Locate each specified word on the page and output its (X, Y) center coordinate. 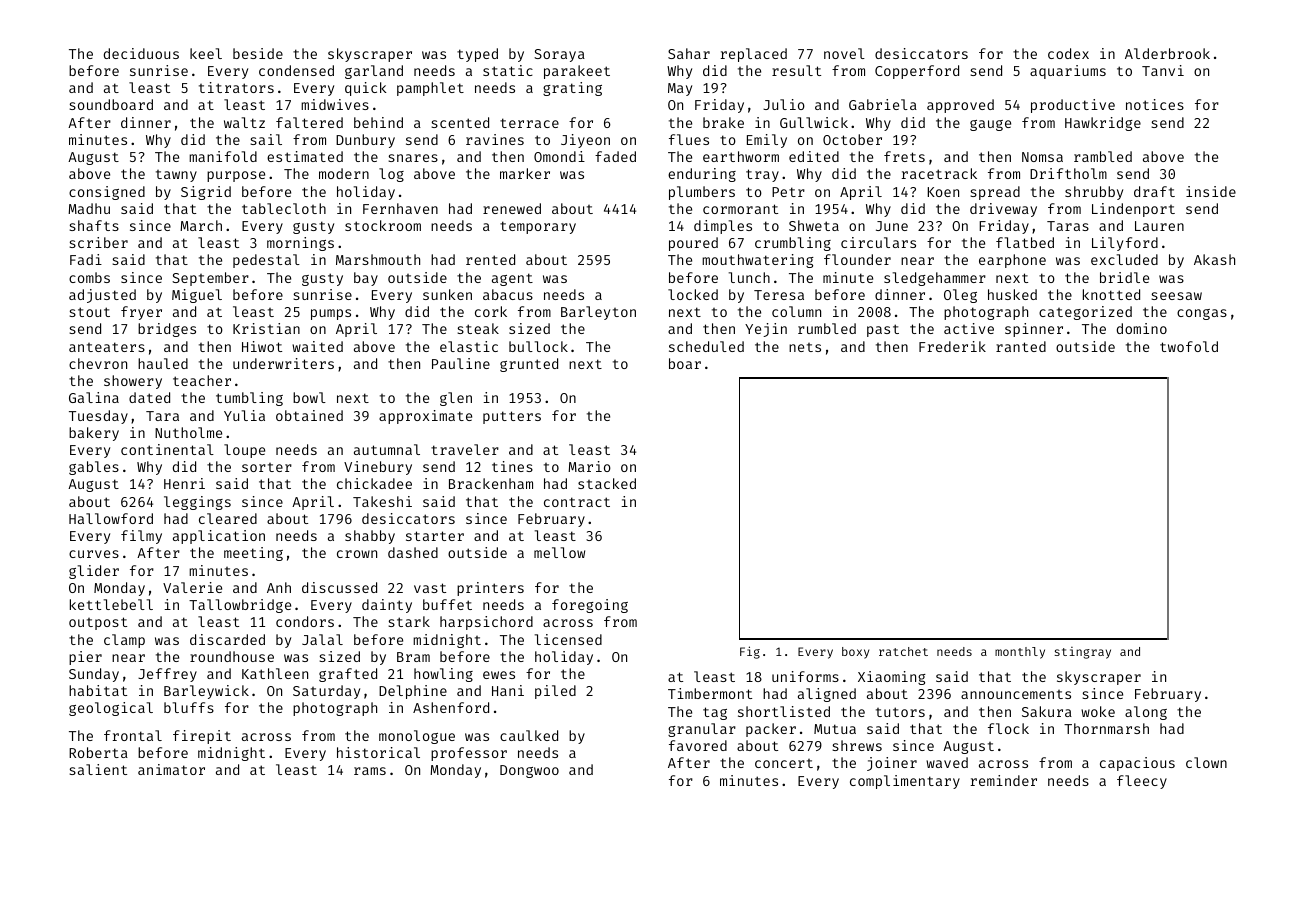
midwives (335, 104)
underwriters (283, 363)
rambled (1103, 156)
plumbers (702, 193)
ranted (1021, 346)
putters (512, 417)
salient (98, 769)
